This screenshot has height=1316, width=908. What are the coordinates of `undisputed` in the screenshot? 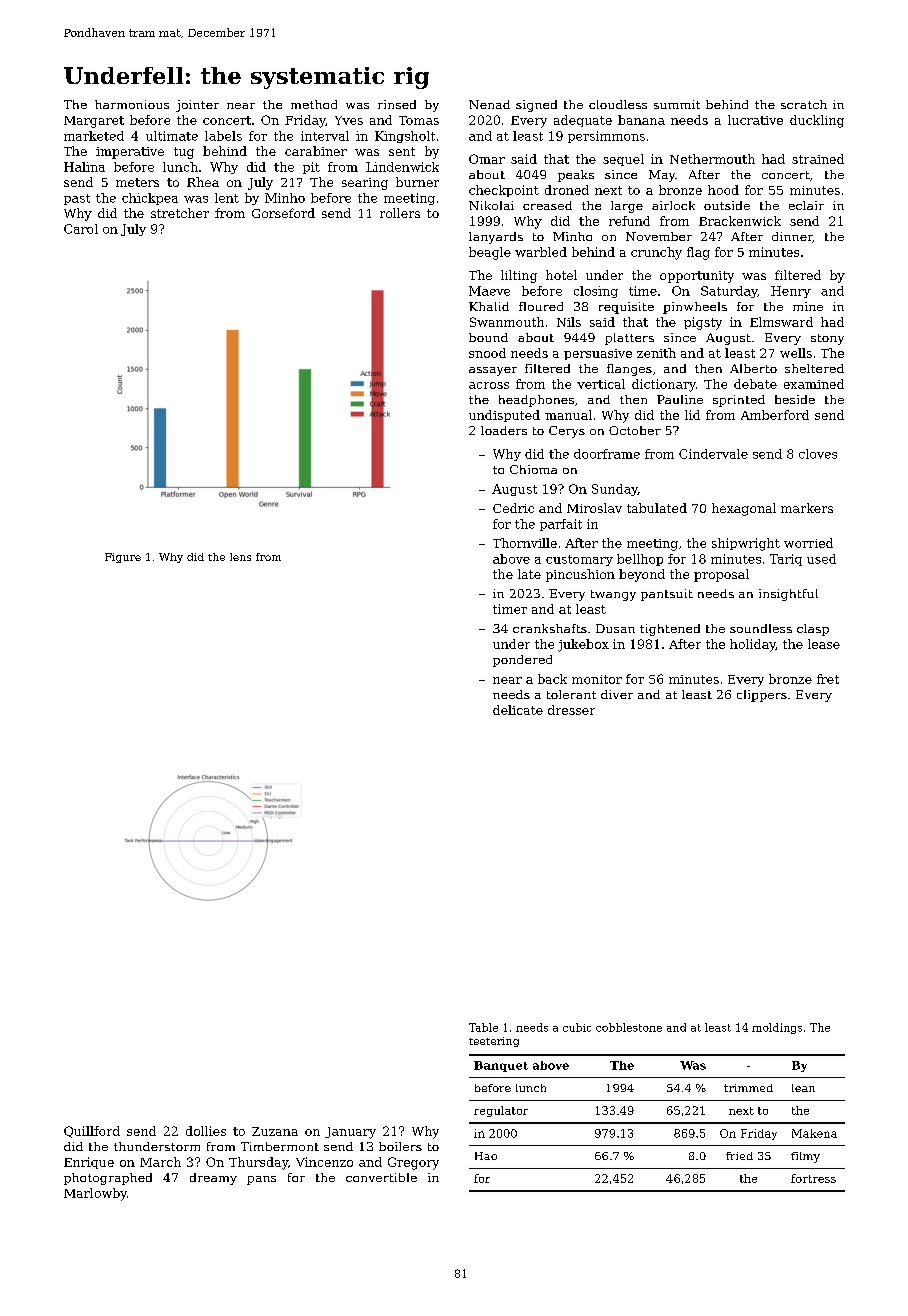 It's located at (504, 416).
